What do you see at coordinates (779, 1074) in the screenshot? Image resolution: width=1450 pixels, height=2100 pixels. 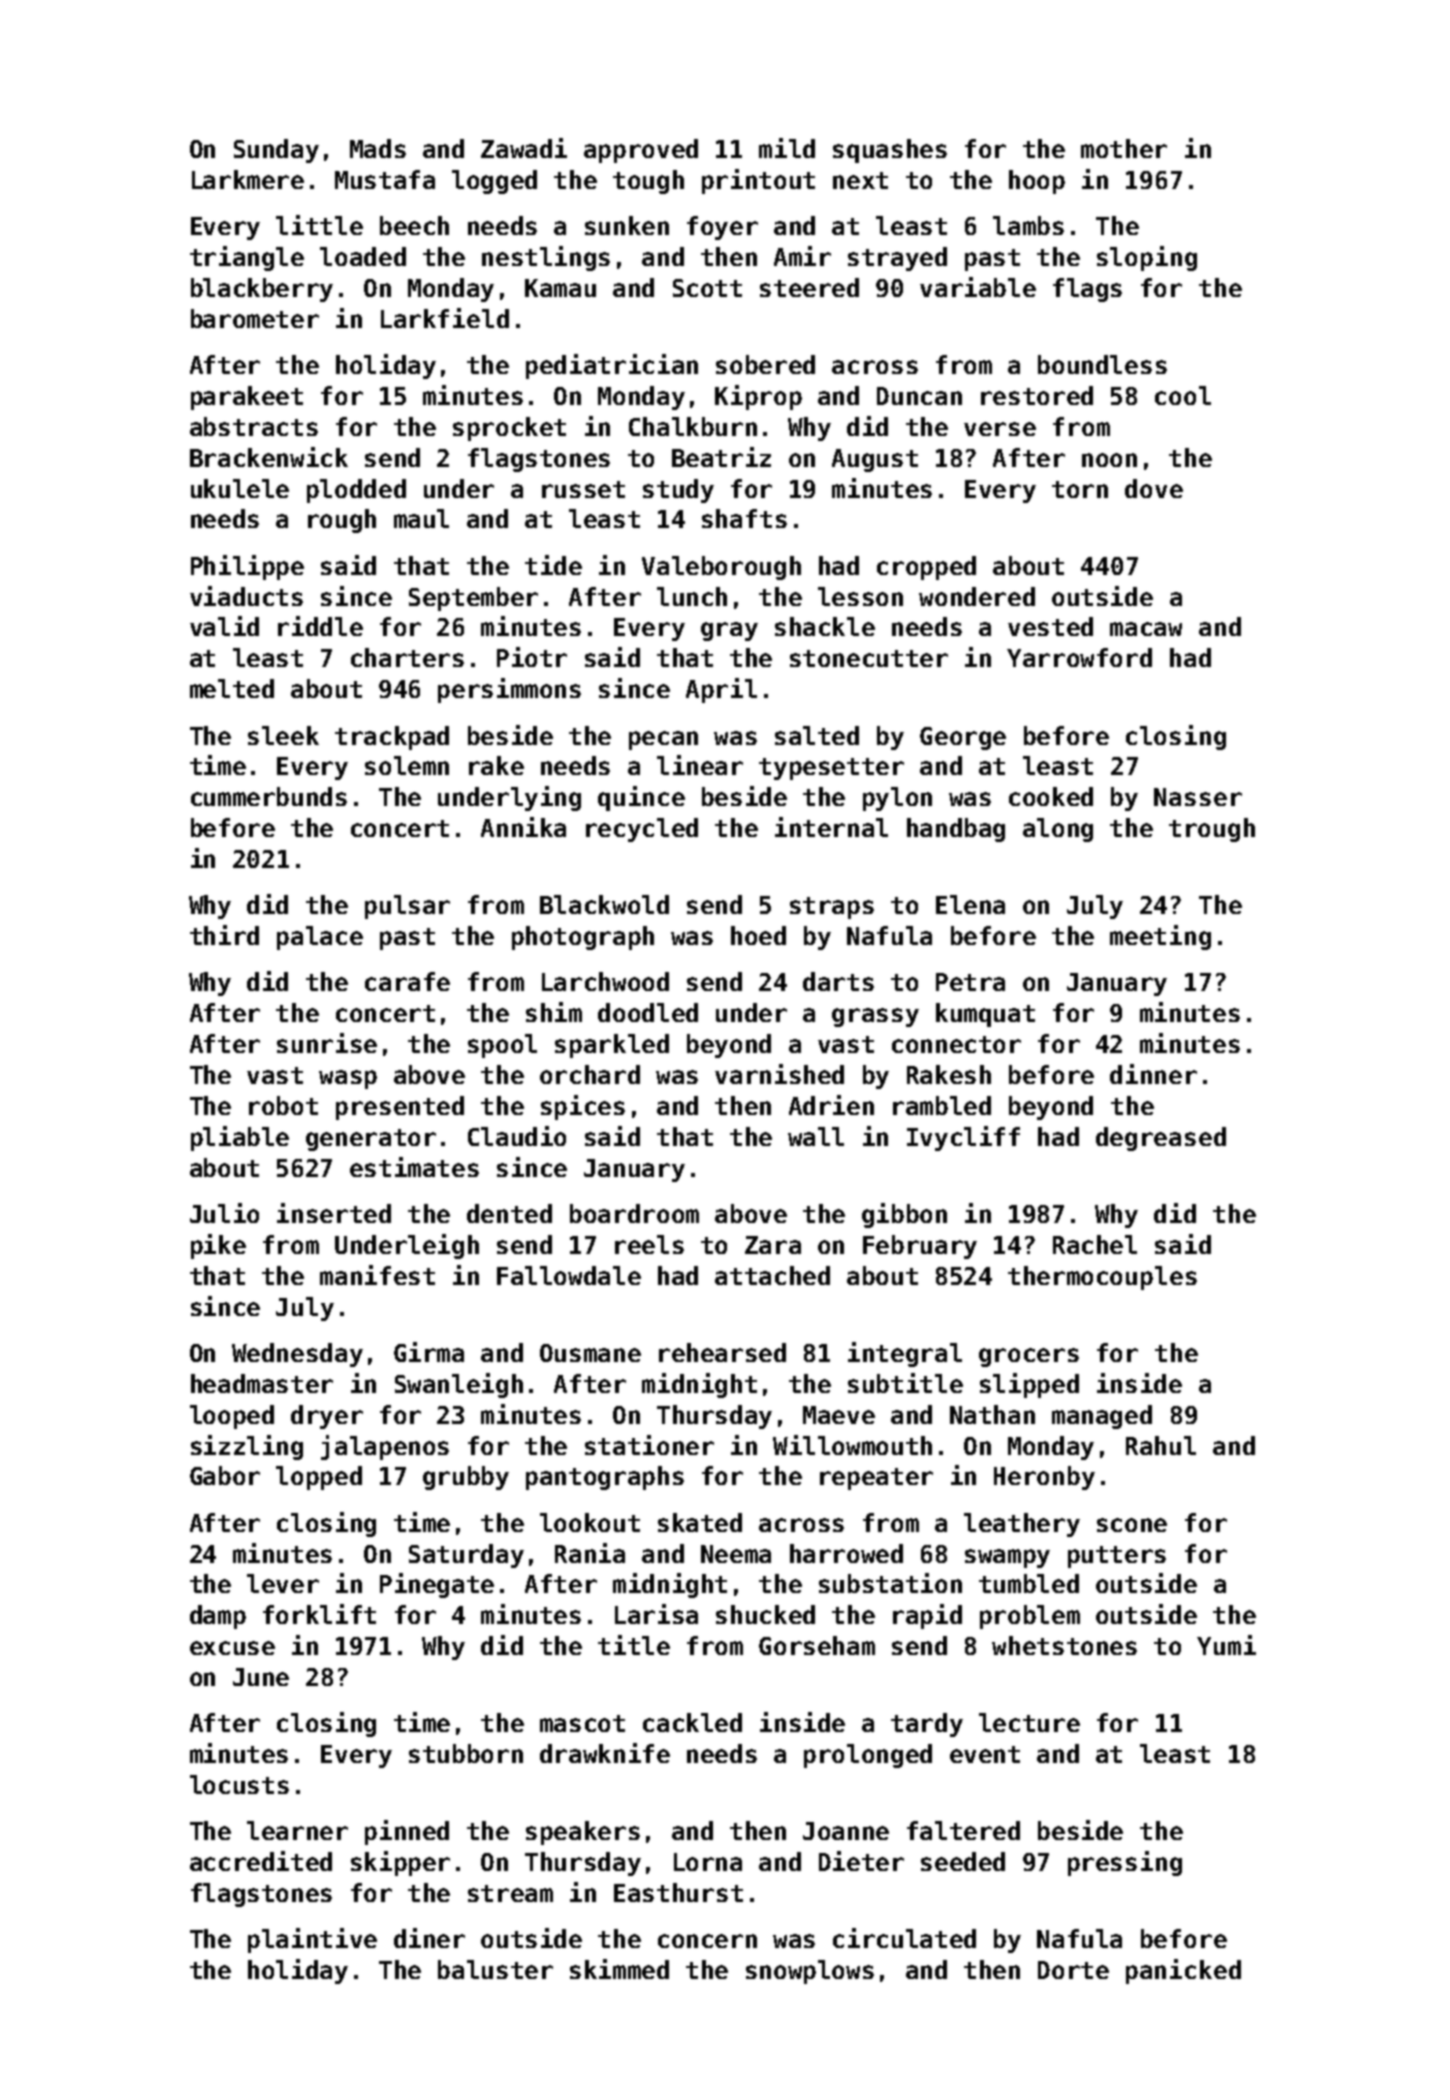 I see `varnished` at bounding box center [779, 1074].
